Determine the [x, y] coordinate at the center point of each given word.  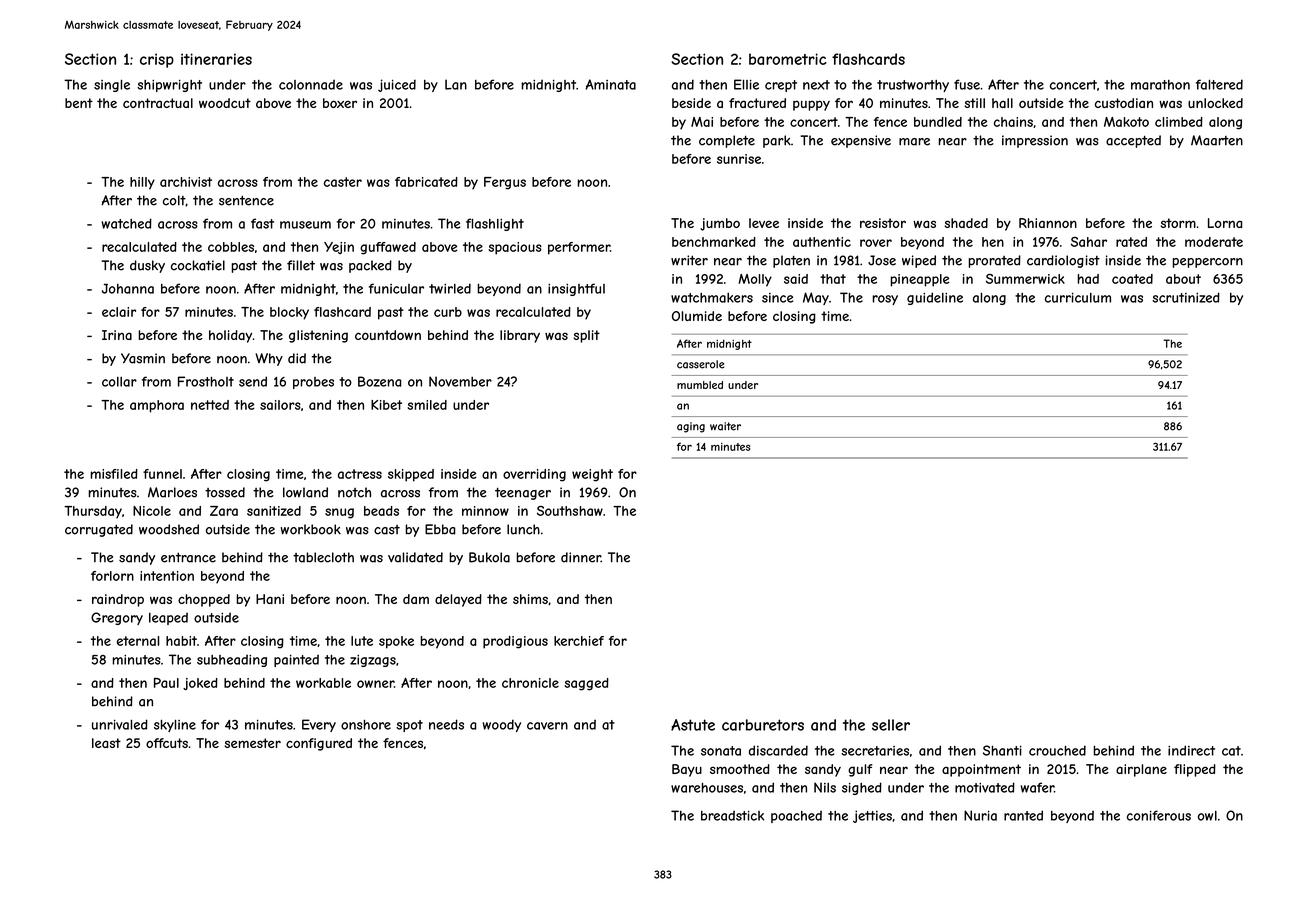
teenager [523, 494]
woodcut [225, 103]
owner [375, 684]
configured [319, 744]
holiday [230, 336]
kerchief [579, 641]
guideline [935, 298]
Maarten [1217, 140]
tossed [225, 492]
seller [891, 725]
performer [579, 248]
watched [127, 223]
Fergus [505, 183]
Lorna [1225, 223]
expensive [861, 141]
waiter [725, 426]
